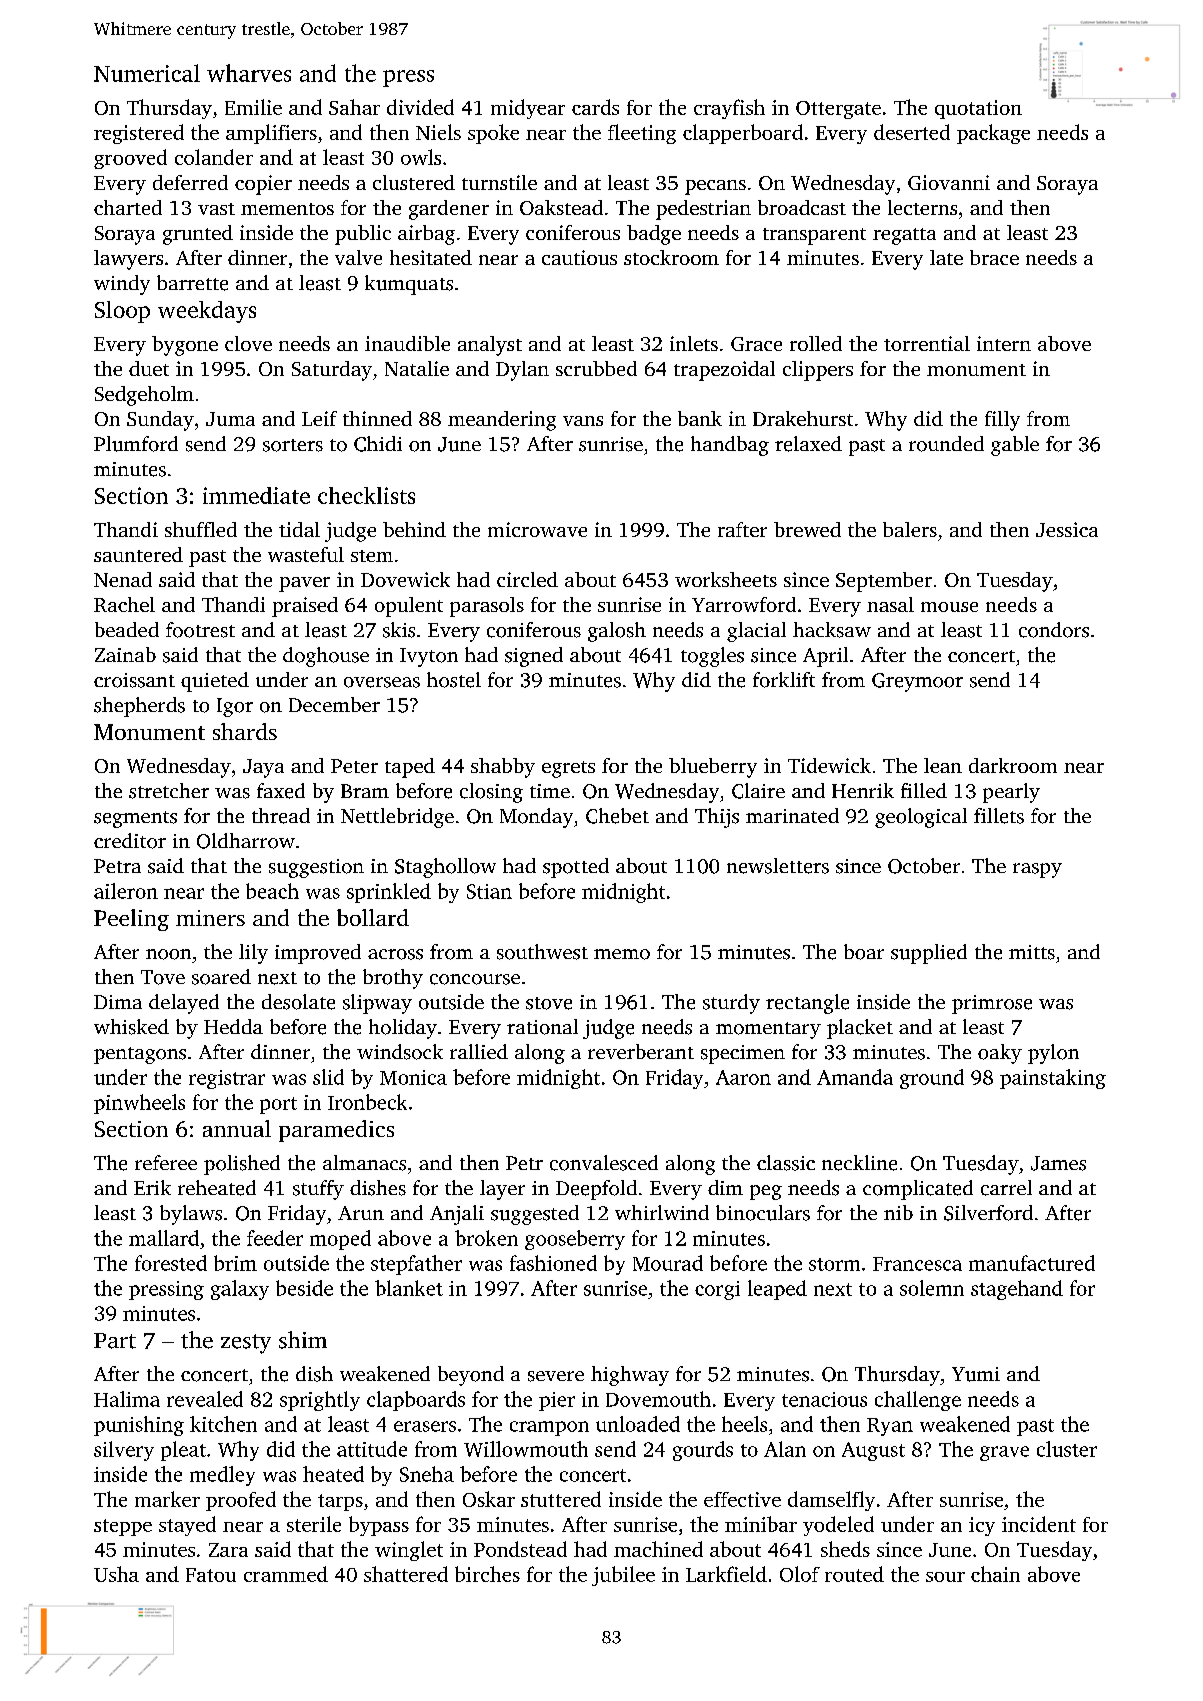  What do you see at coordinates (729, 109) in the screenshot?
I see `crayfish` at bounding box center [729, 109].
